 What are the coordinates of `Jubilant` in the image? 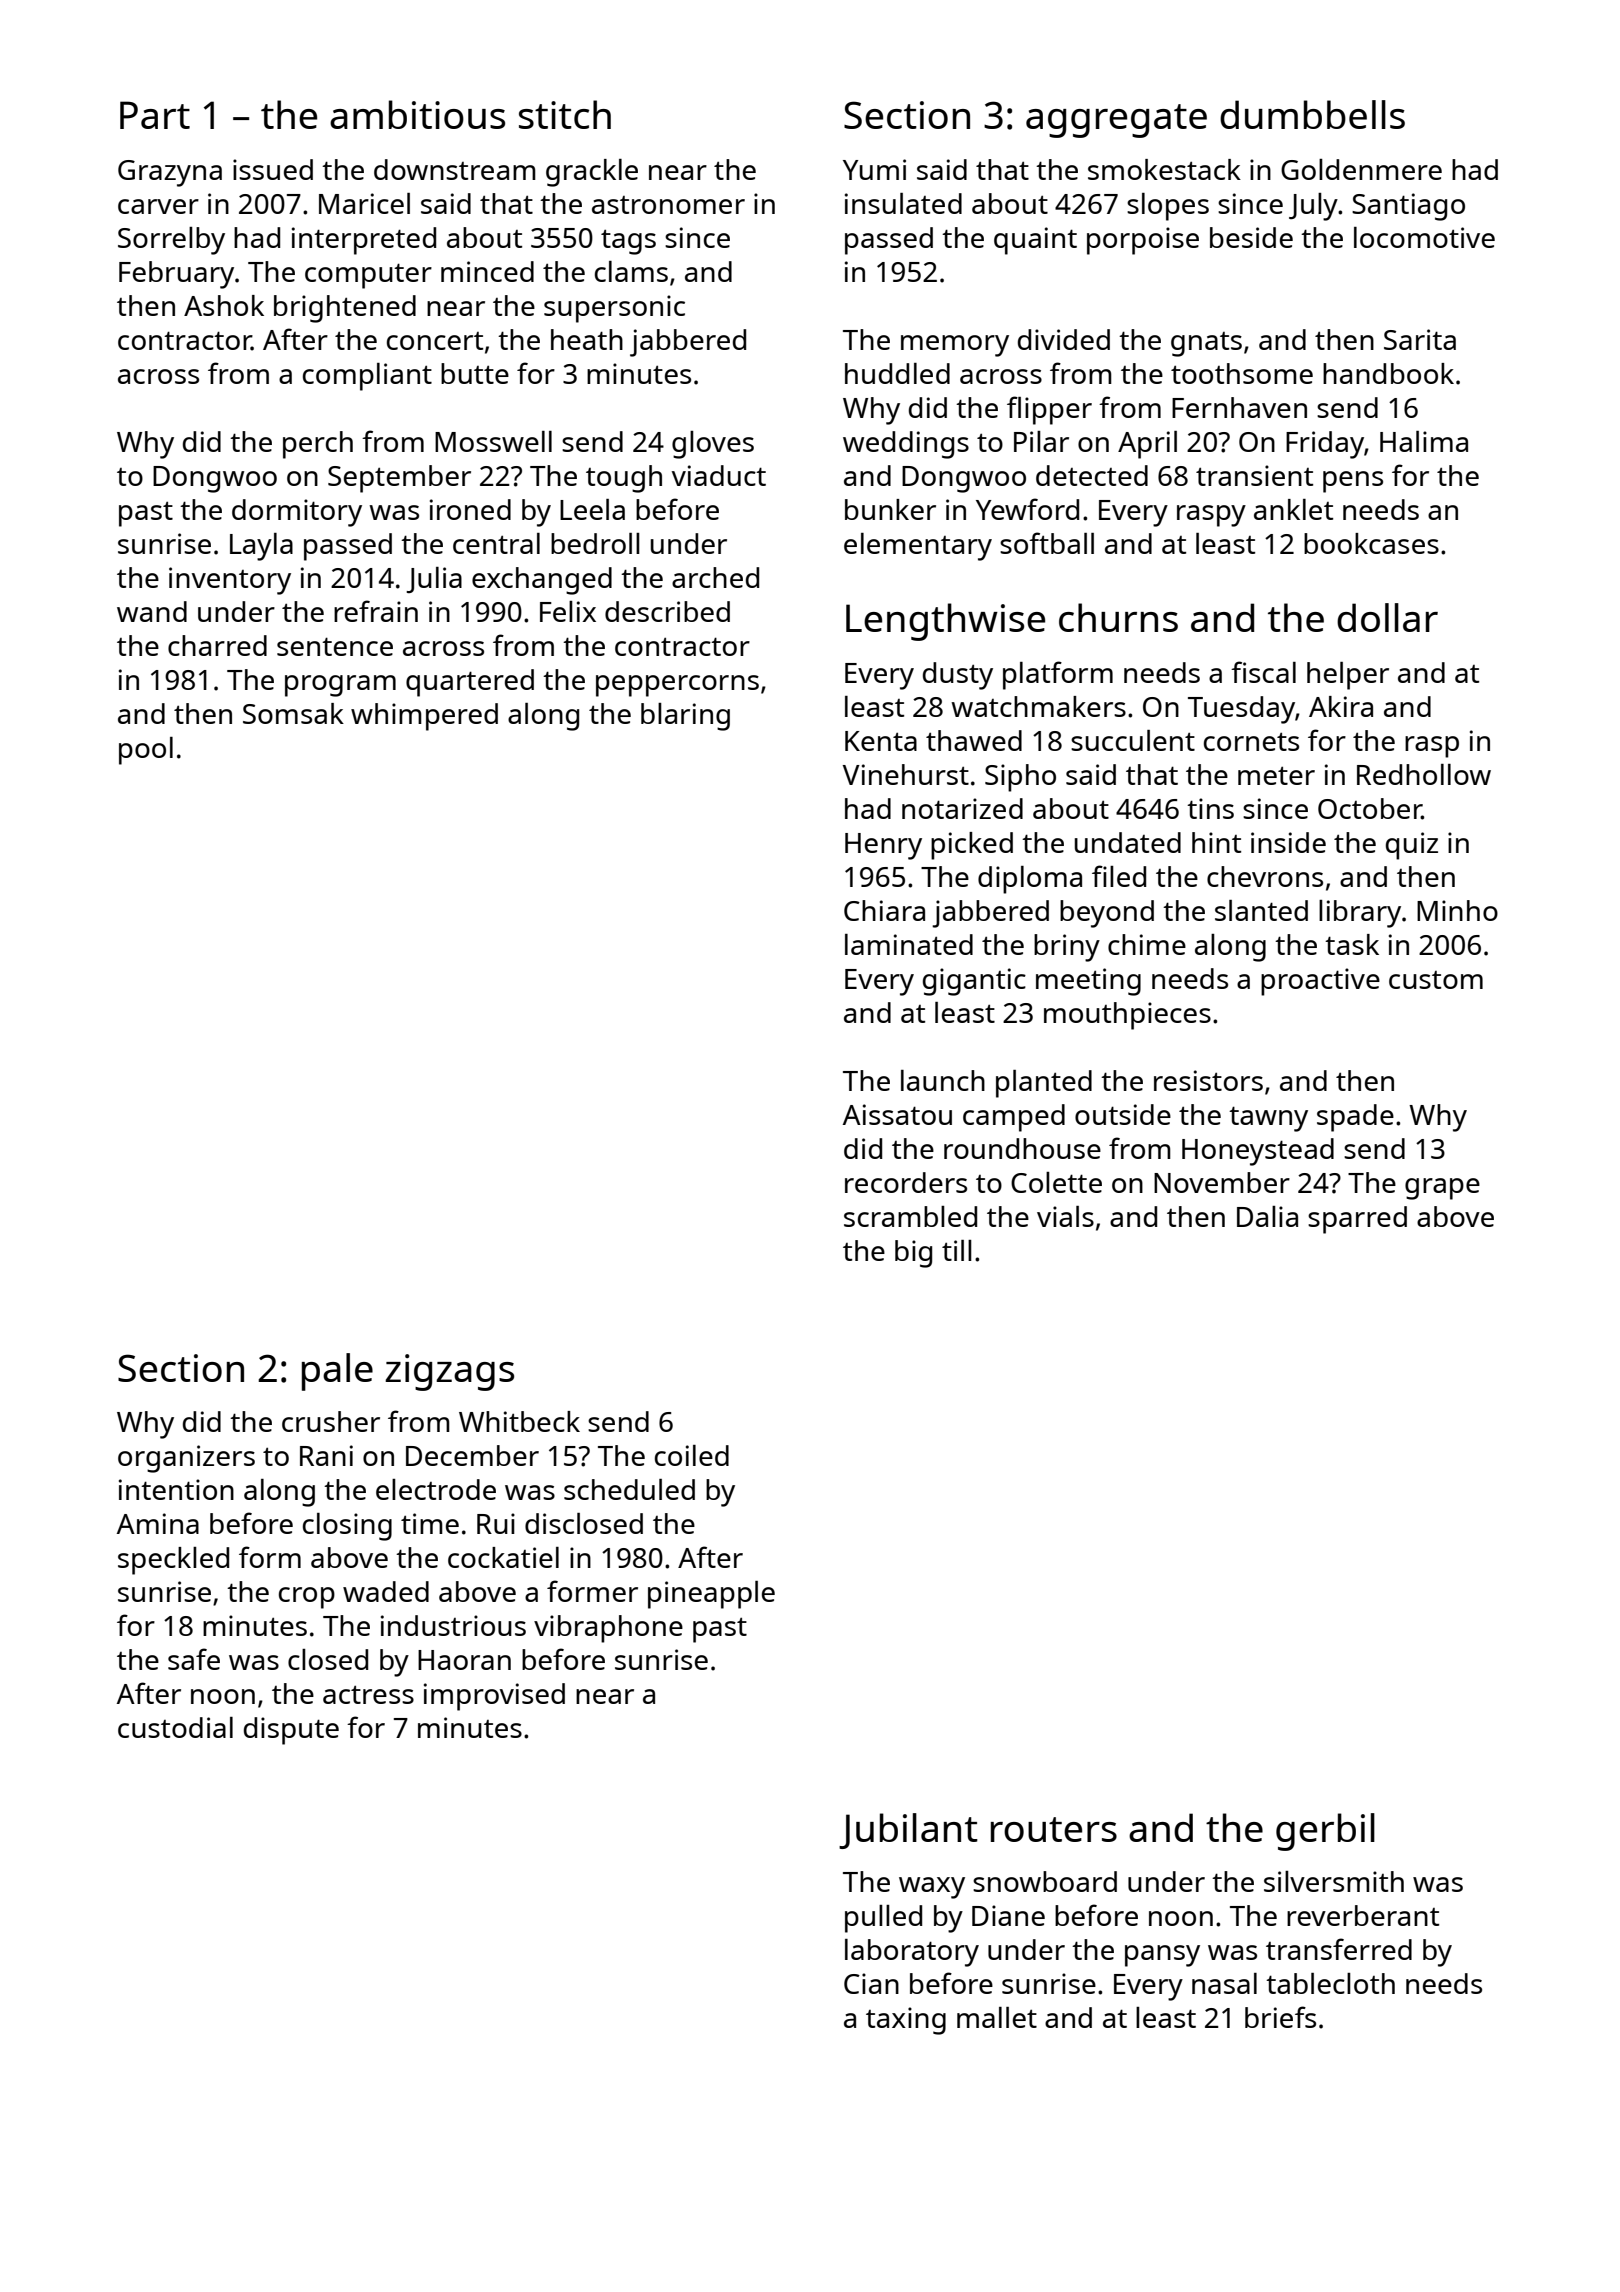 It's located at (908, 1831).
